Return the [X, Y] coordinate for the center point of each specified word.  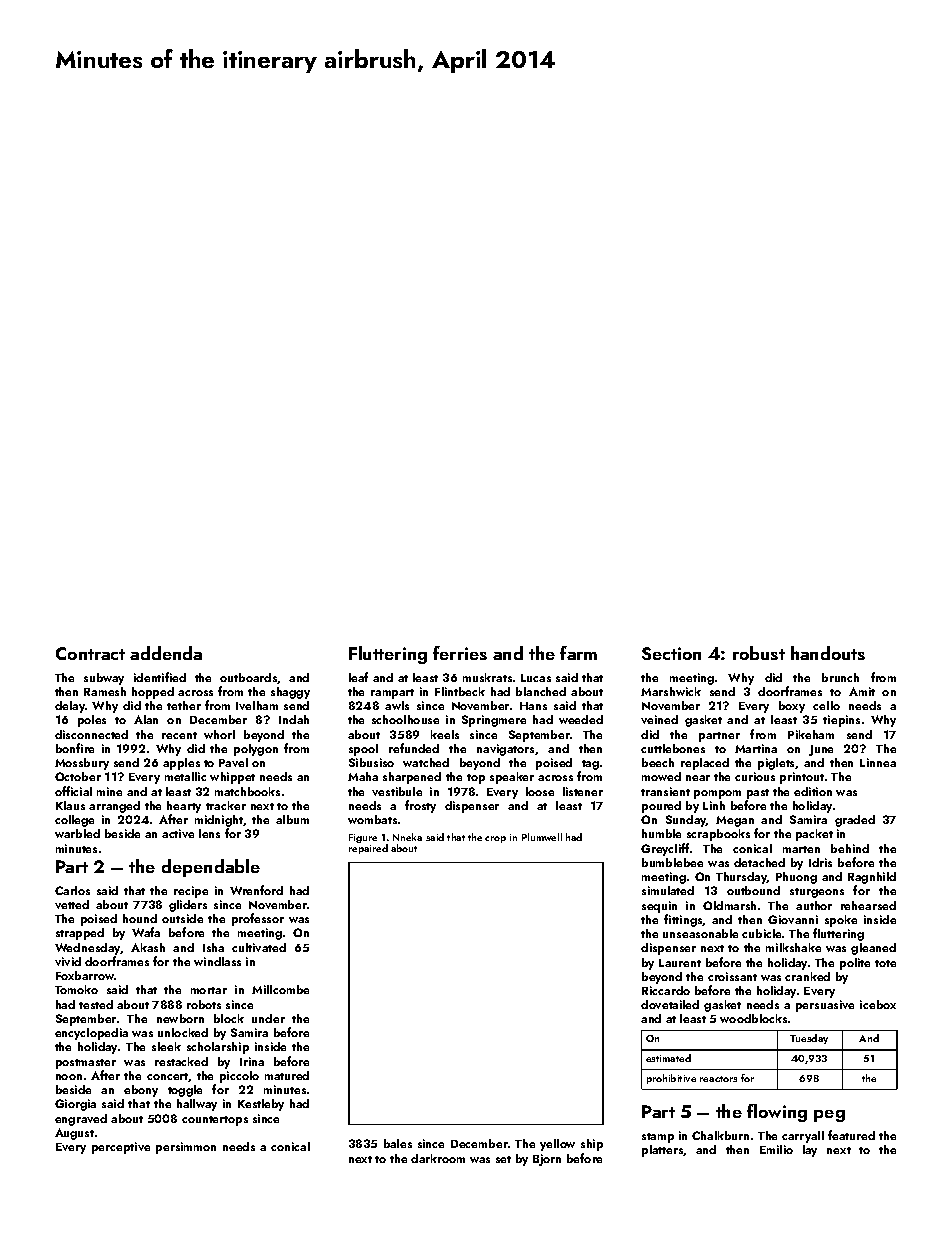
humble [661, 833]
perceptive [121, 1148]
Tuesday [809, 1039]
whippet [232, 778]
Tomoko [76, 989]
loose [540, 791]
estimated [668, 1058]
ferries [460, 653]
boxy [792, 707]
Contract [90, 653]
